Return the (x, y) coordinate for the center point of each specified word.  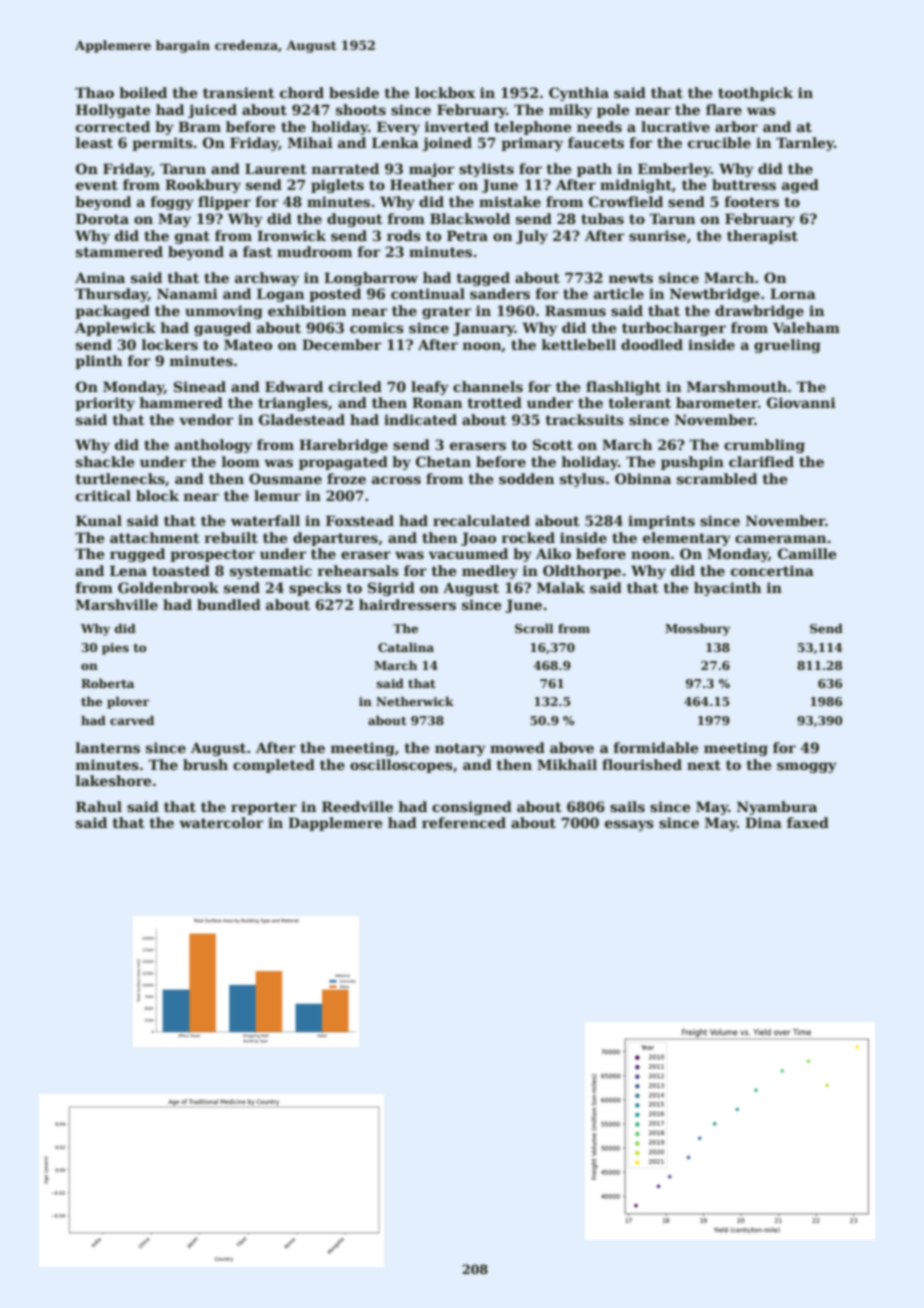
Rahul (99, 806)
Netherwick (415, 701)
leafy (430, 388)
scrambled (717, 478)
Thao (94, 92)
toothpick (755, 94)
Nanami (187, 293)
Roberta (107, 683)
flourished (642, 764)
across (396, 480)
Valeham (806, 327)
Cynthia (579, 94)
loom (241, 461)
